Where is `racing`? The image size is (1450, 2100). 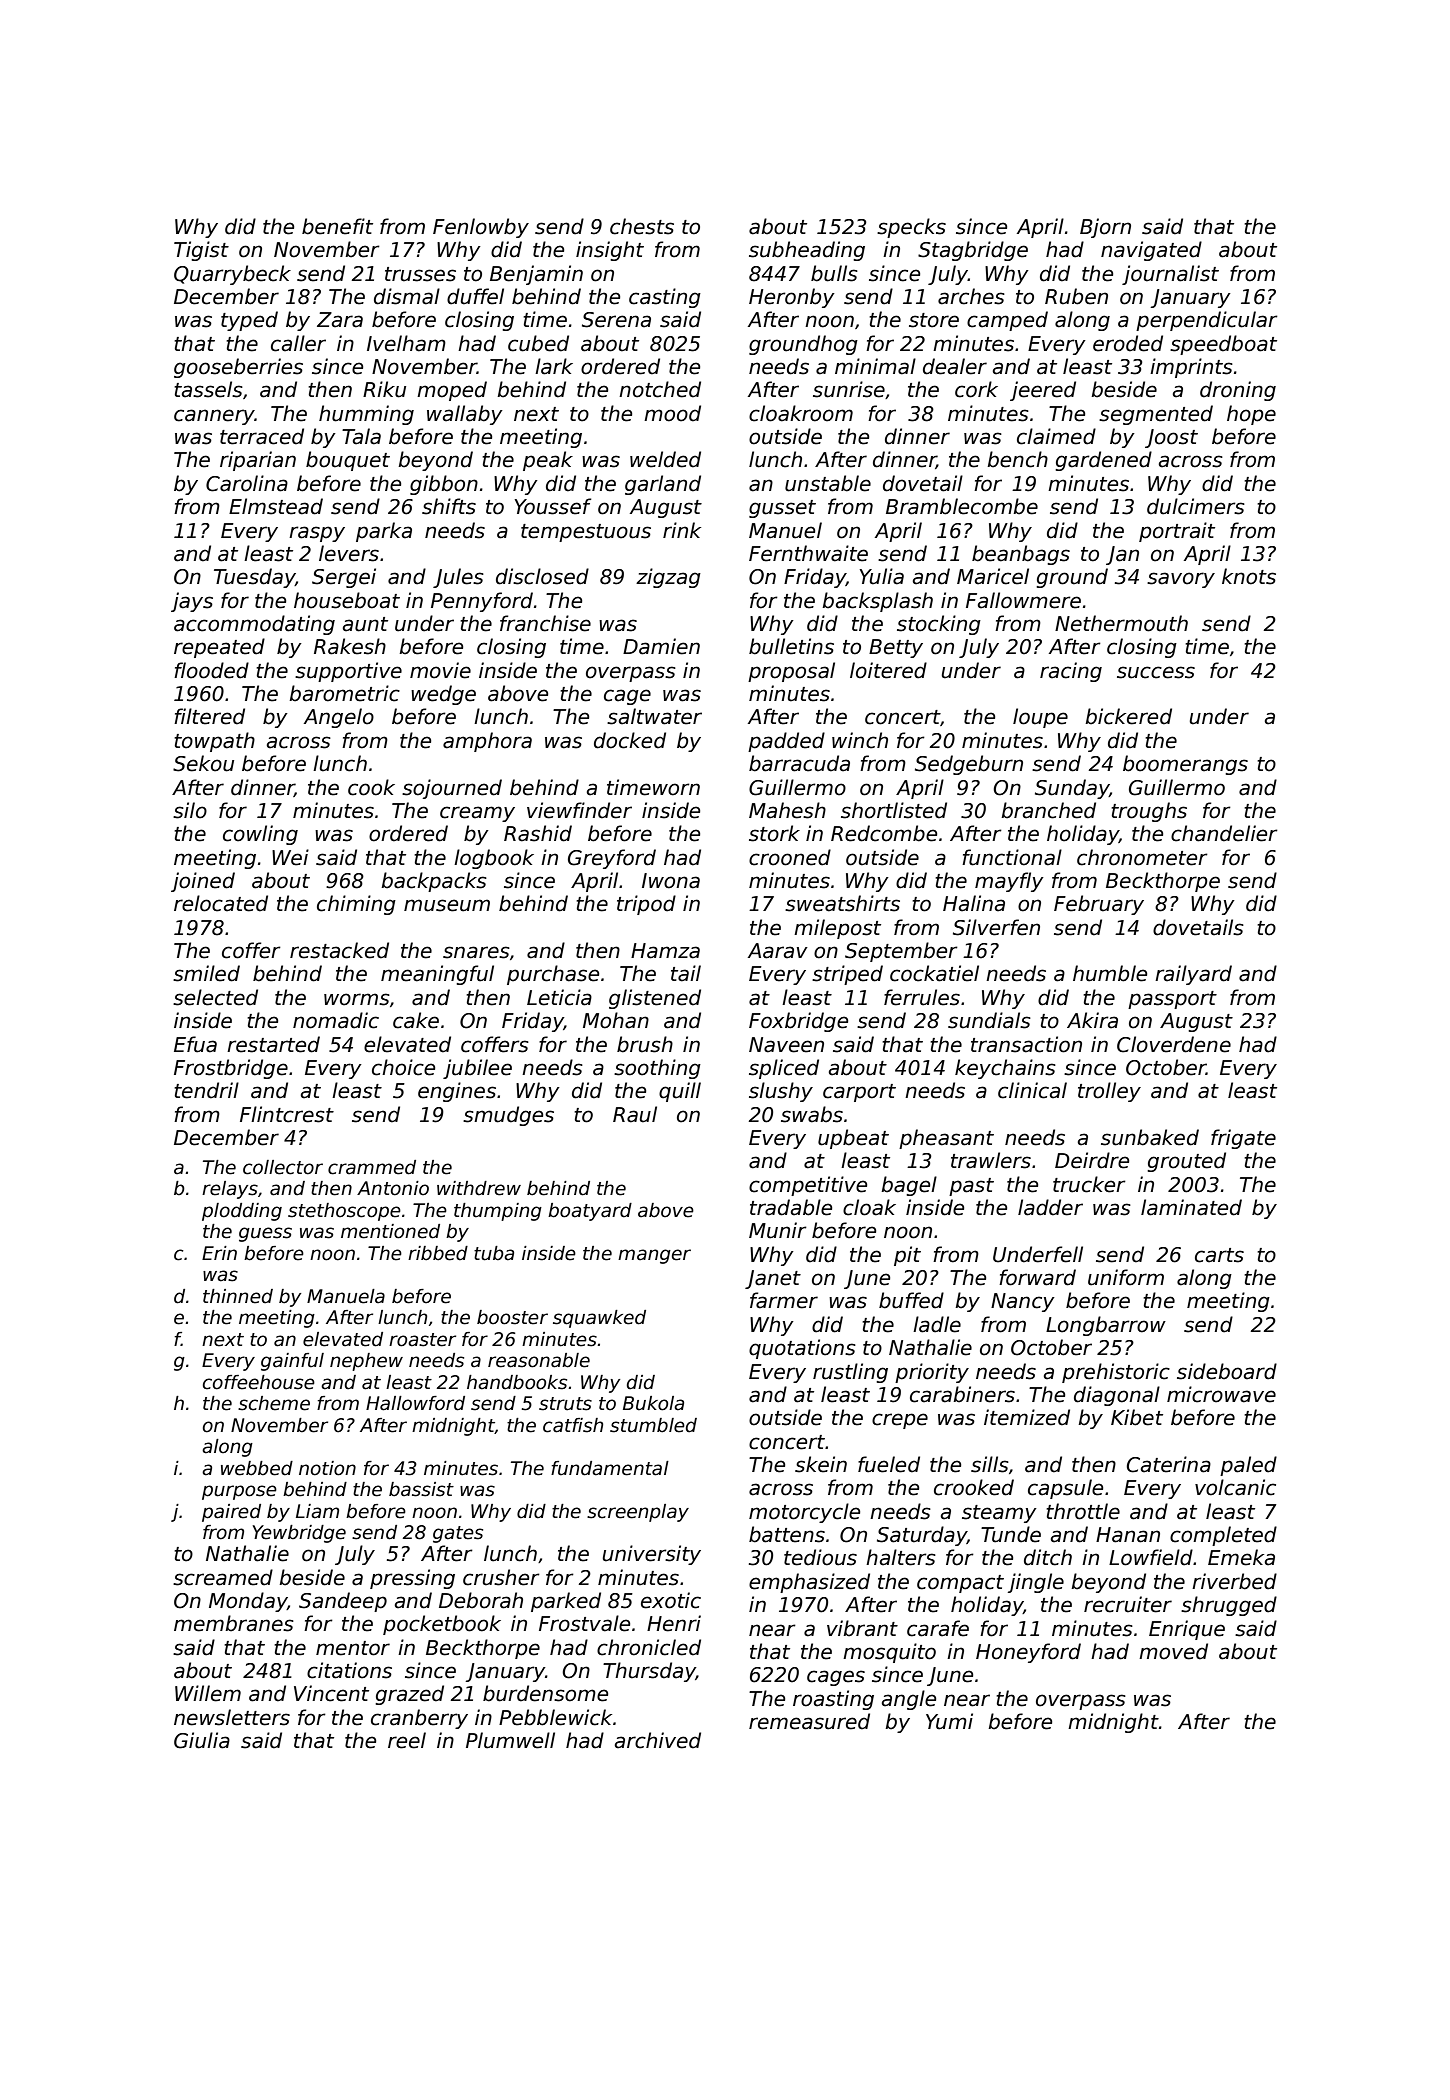
racing is located at coordinates (1071, 672).
